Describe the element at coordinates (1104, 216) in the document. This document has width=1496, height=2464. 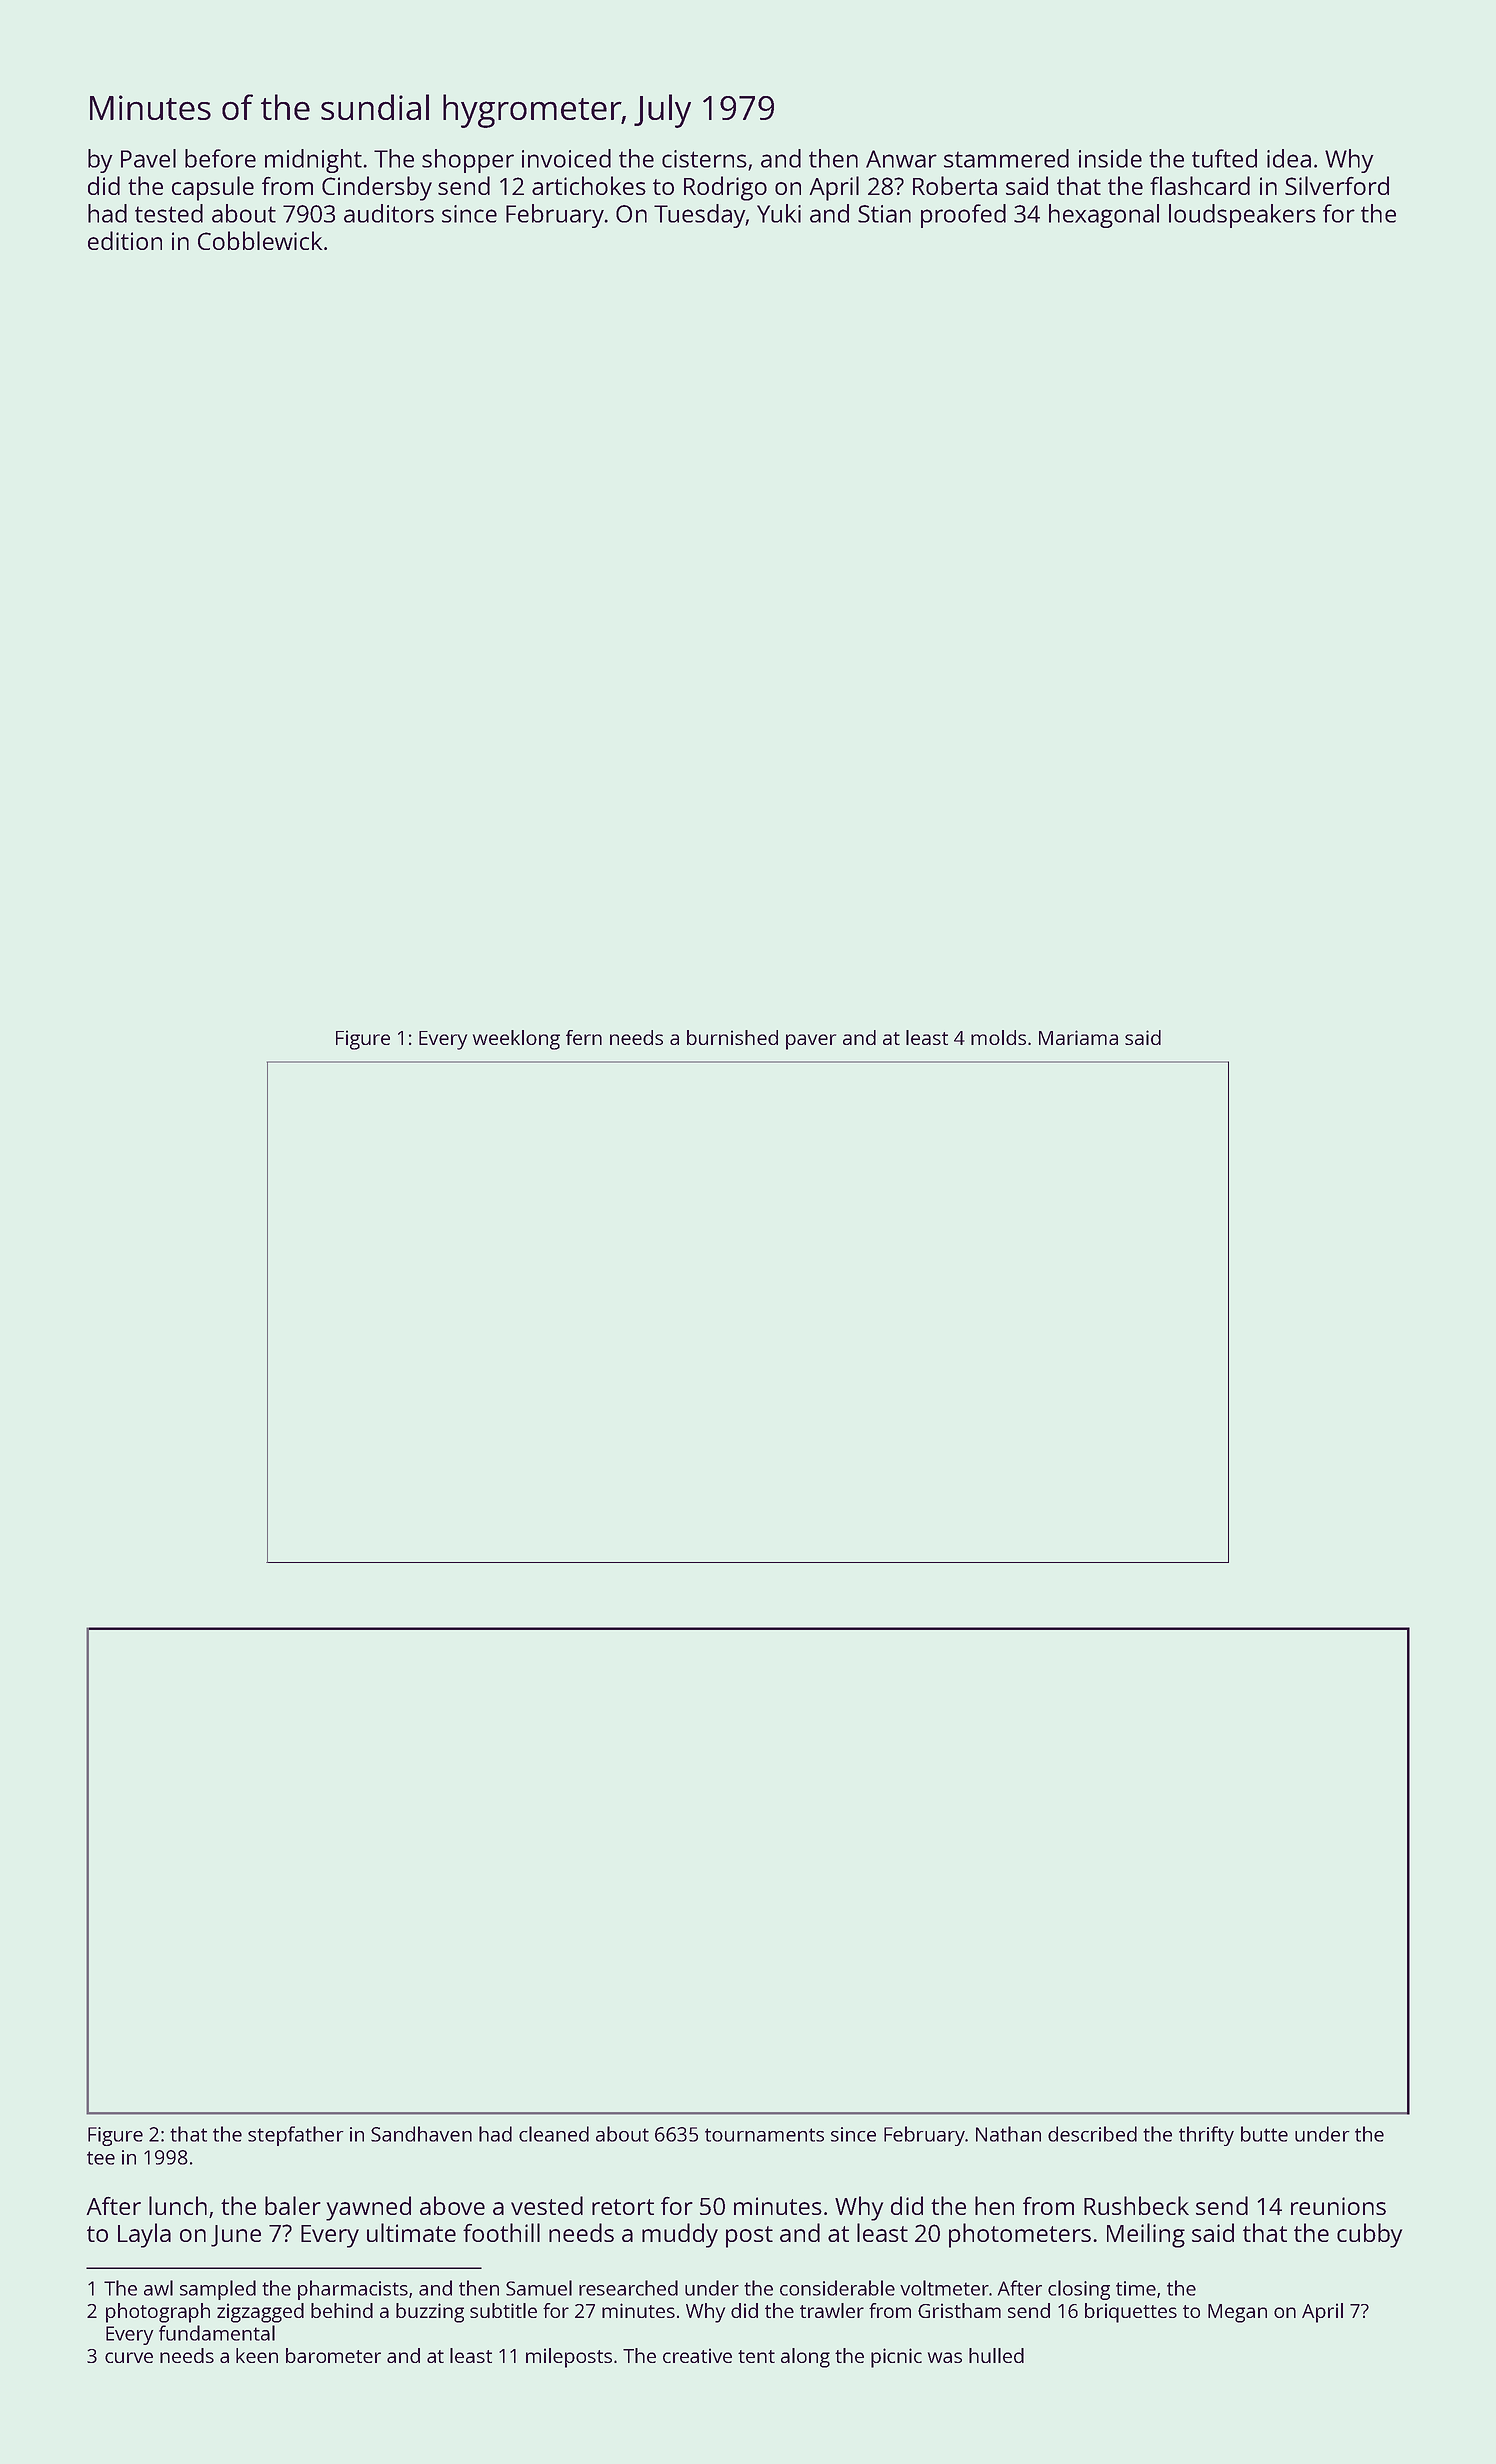
I see `hexagonal` at that location.
